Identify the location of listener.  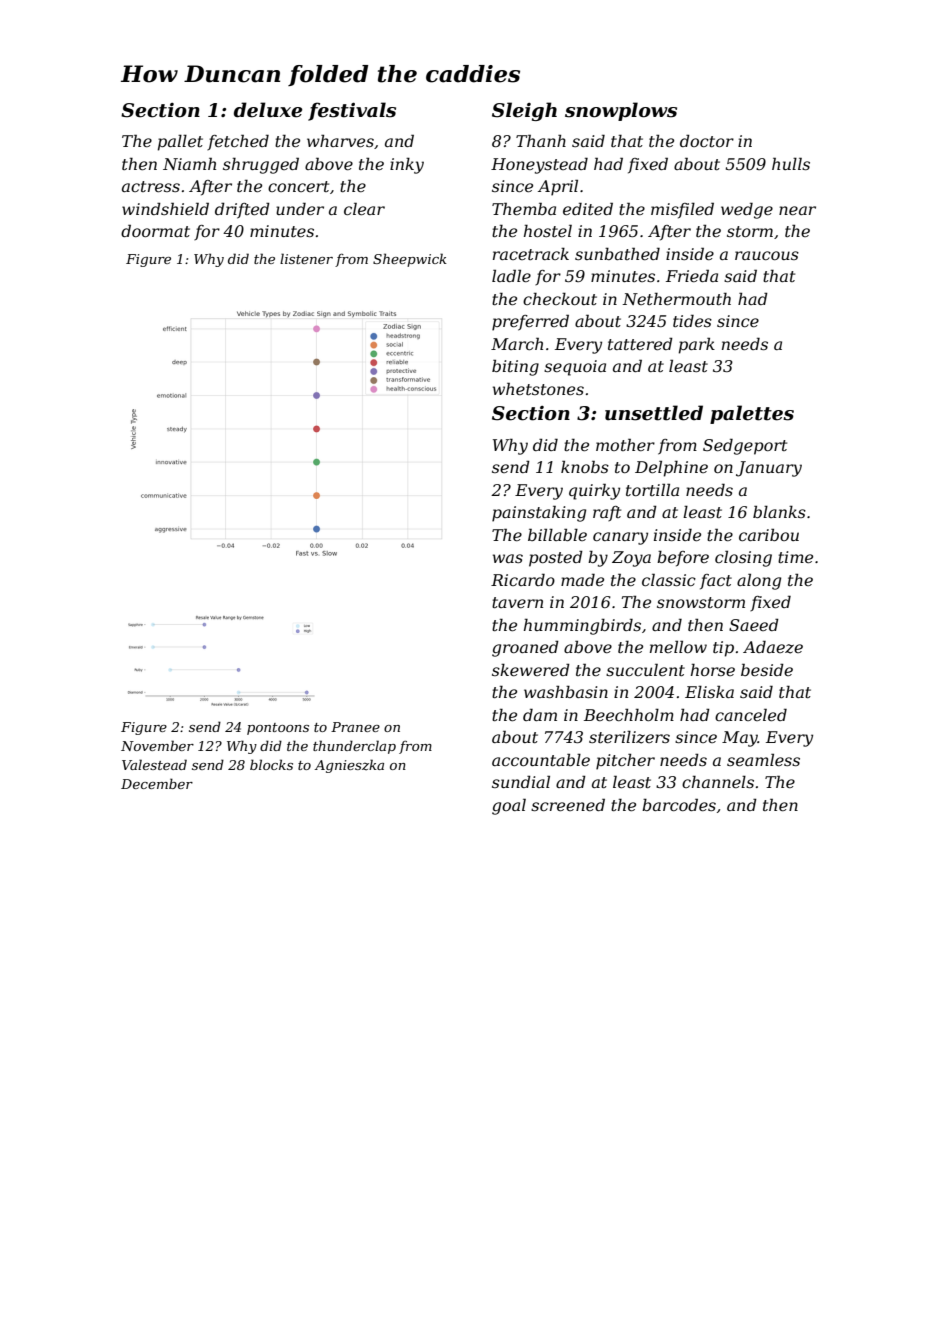
(306, 258).
